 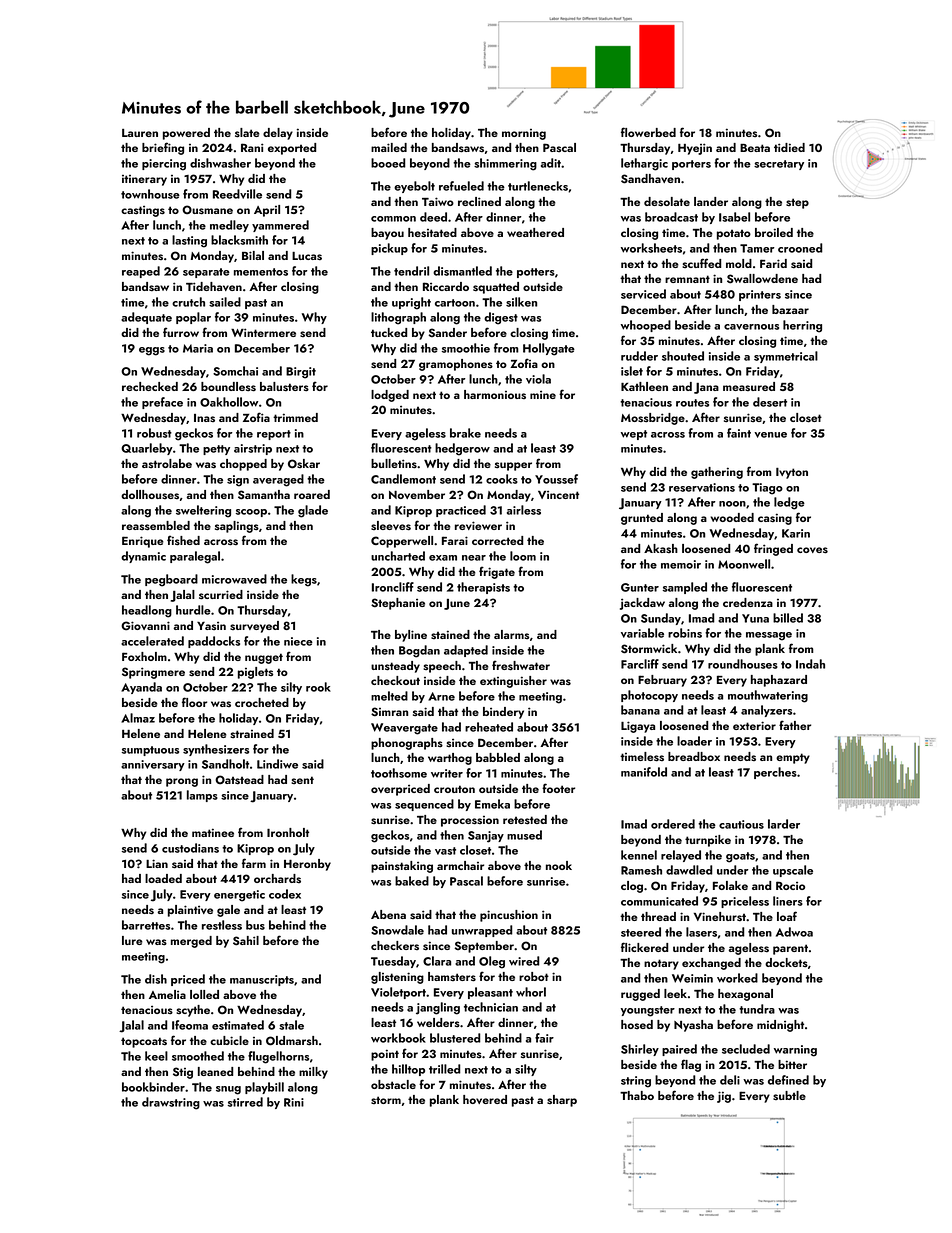 What do you see at coordinates (460, 865) in the page?
I see `armchair` at bounding box center [460, 865].
